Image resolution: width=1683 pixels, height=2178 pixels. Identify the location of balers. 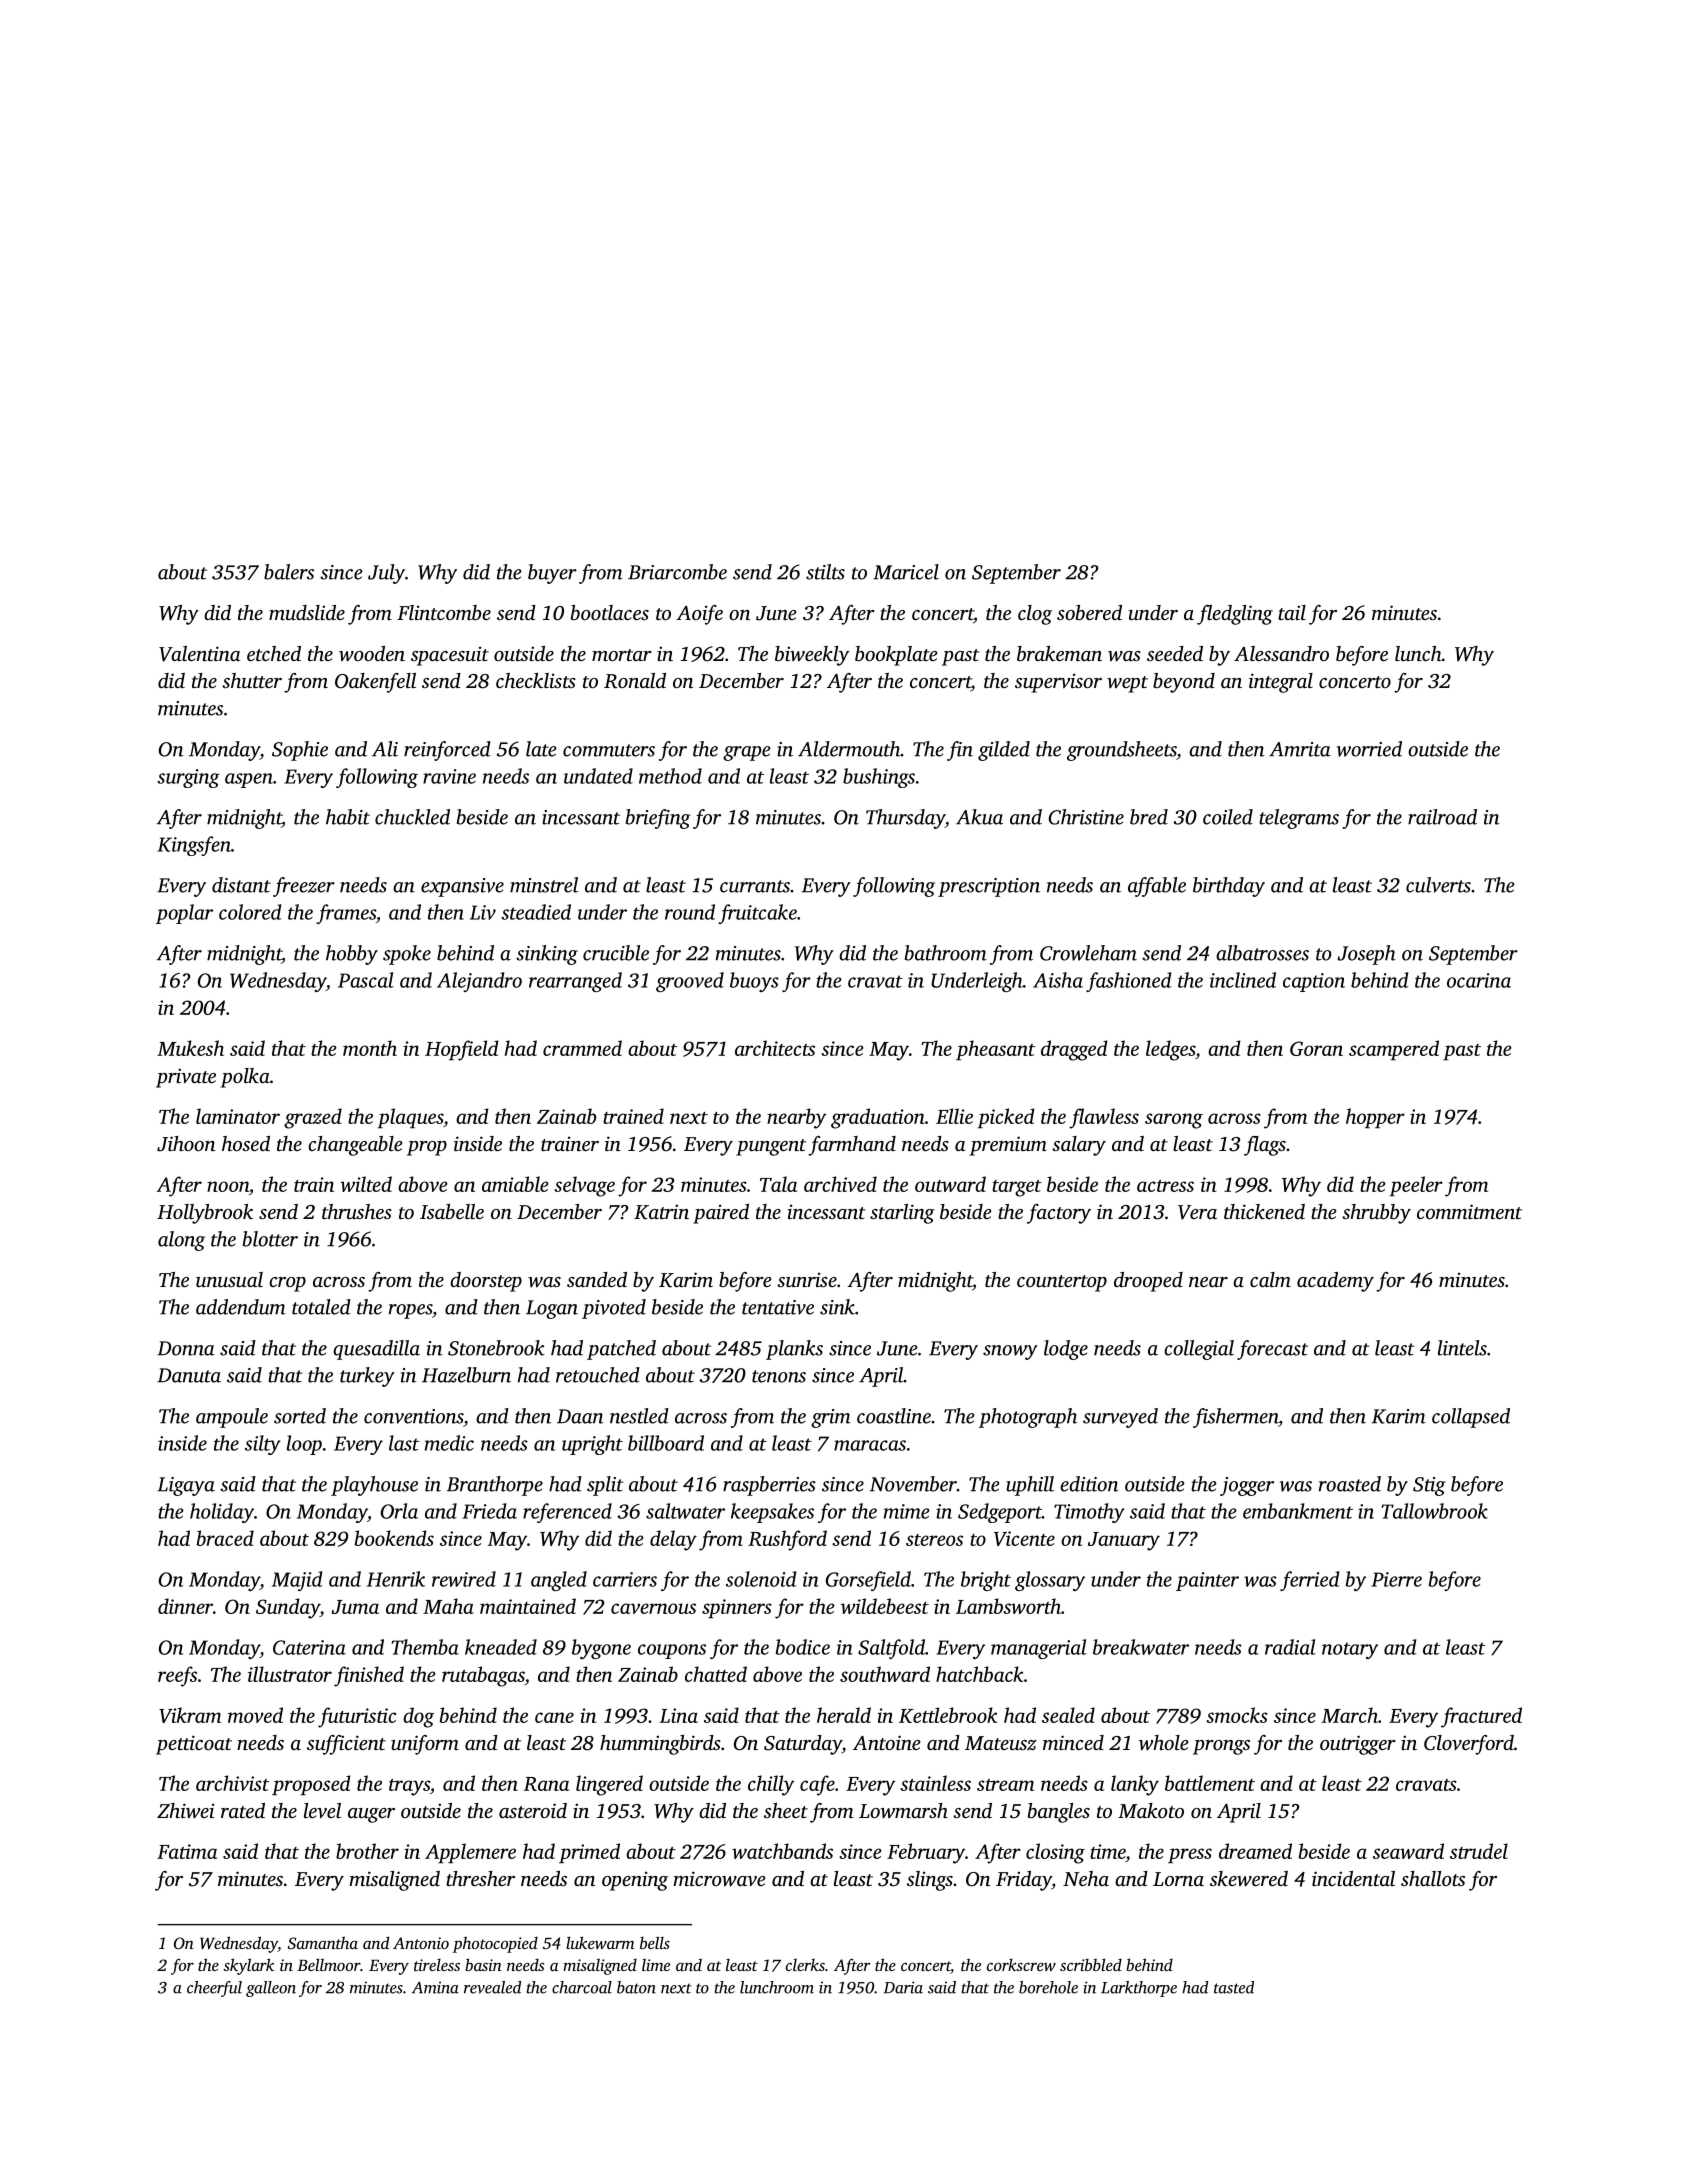
(289, 572).
